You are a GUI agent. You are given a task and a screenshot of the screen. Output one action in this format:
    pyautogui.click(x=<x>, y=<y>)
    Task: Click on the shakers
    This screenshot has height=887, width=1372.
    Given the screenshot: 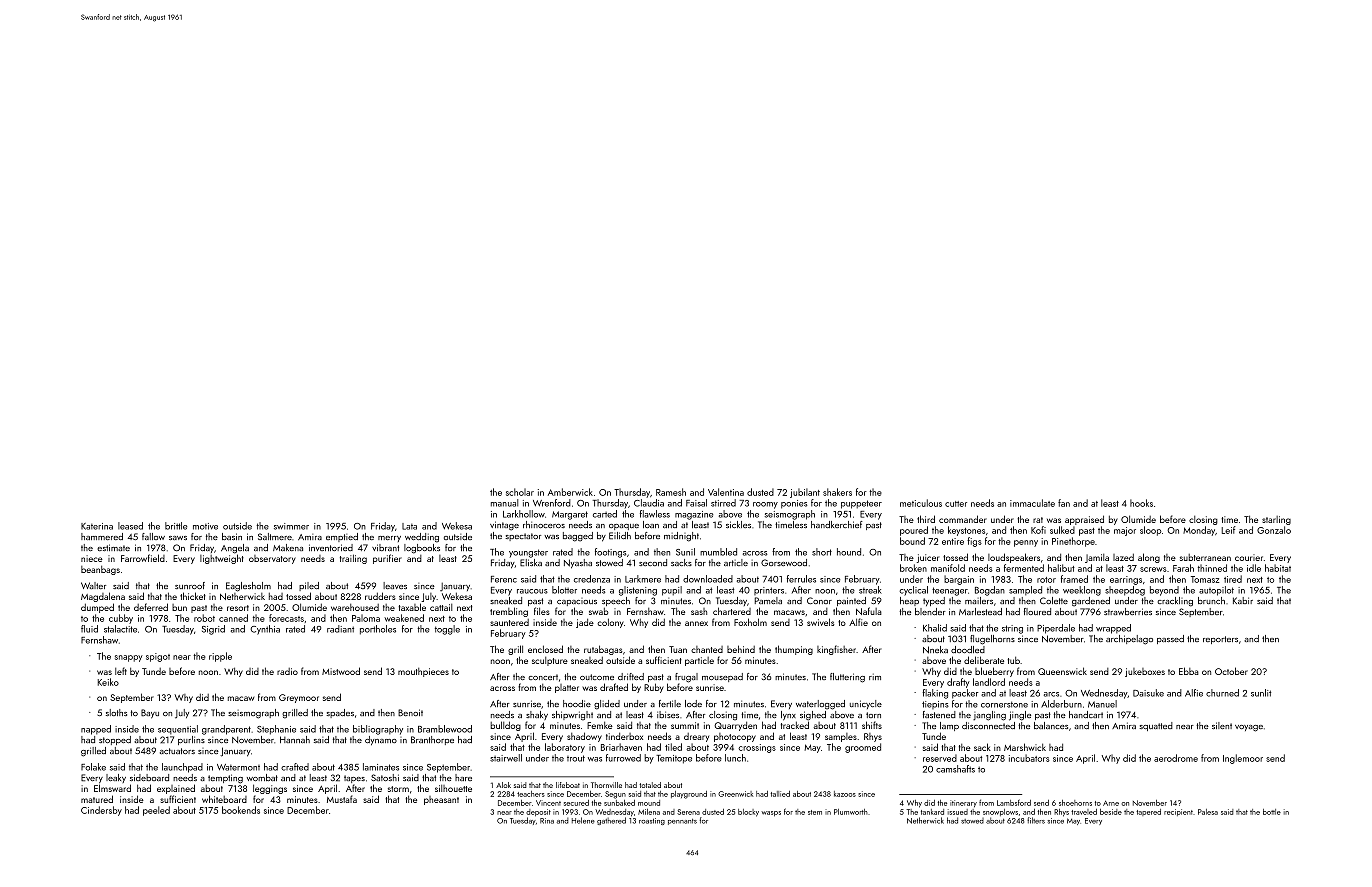 What is the action you would take?
    pyautogui.click(x=837, y=492)
